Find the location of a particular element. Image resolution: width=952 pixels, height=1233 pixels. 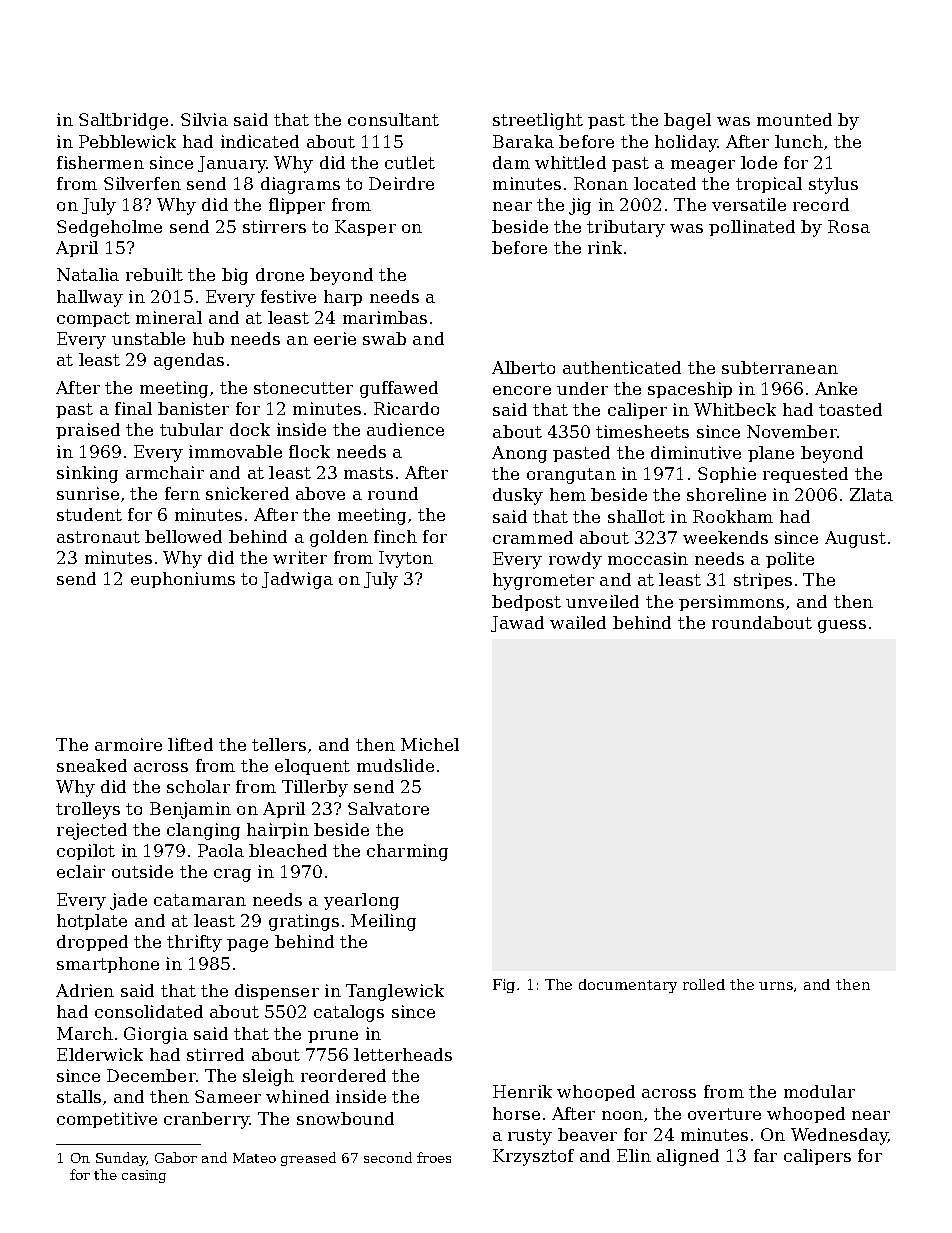

fern is located at coordinates (182, 493).
